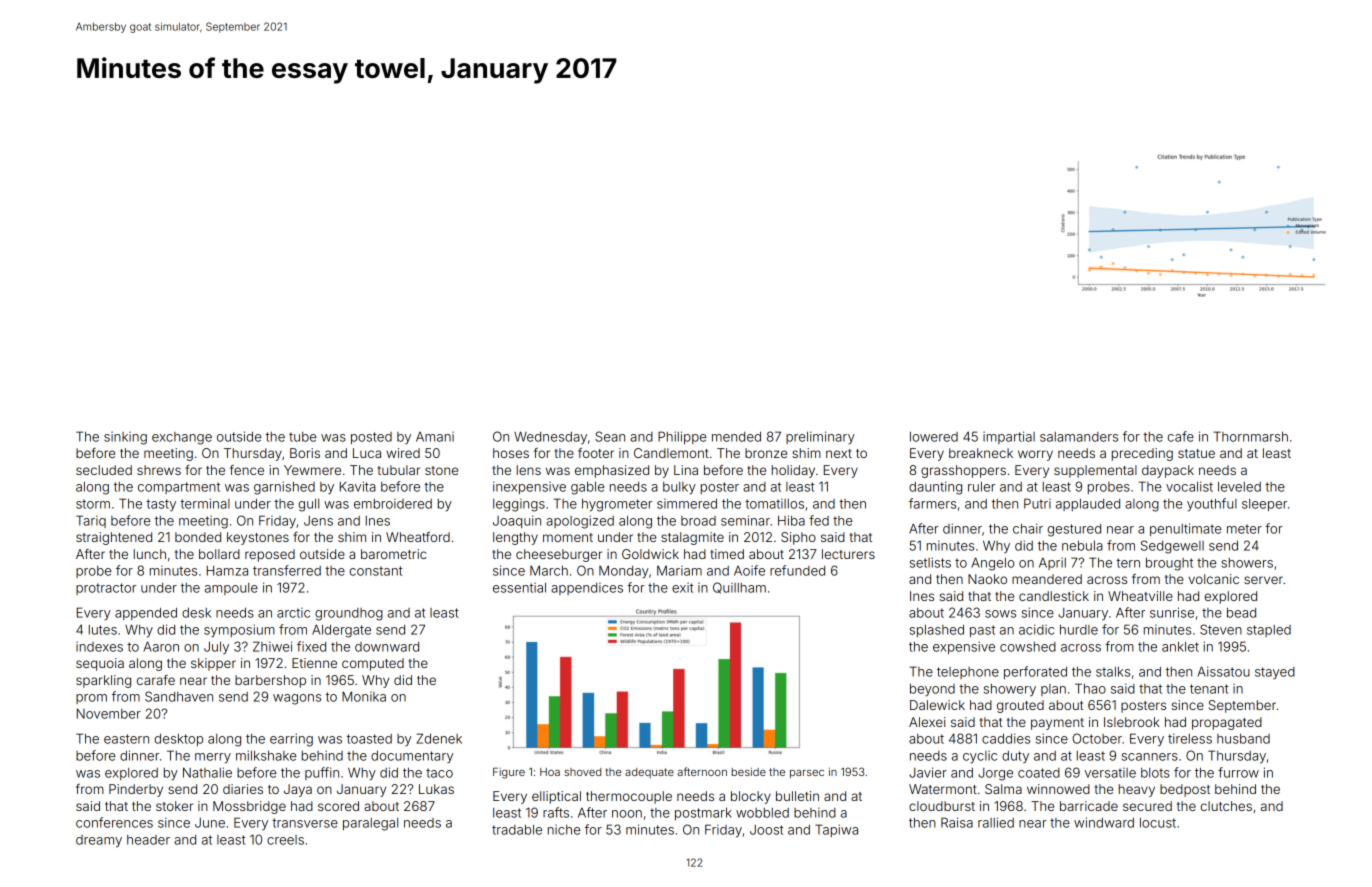 Image resolution: width=1372 pixels, height=887 pixels. I want to click on beyond, so click(932, 690).
